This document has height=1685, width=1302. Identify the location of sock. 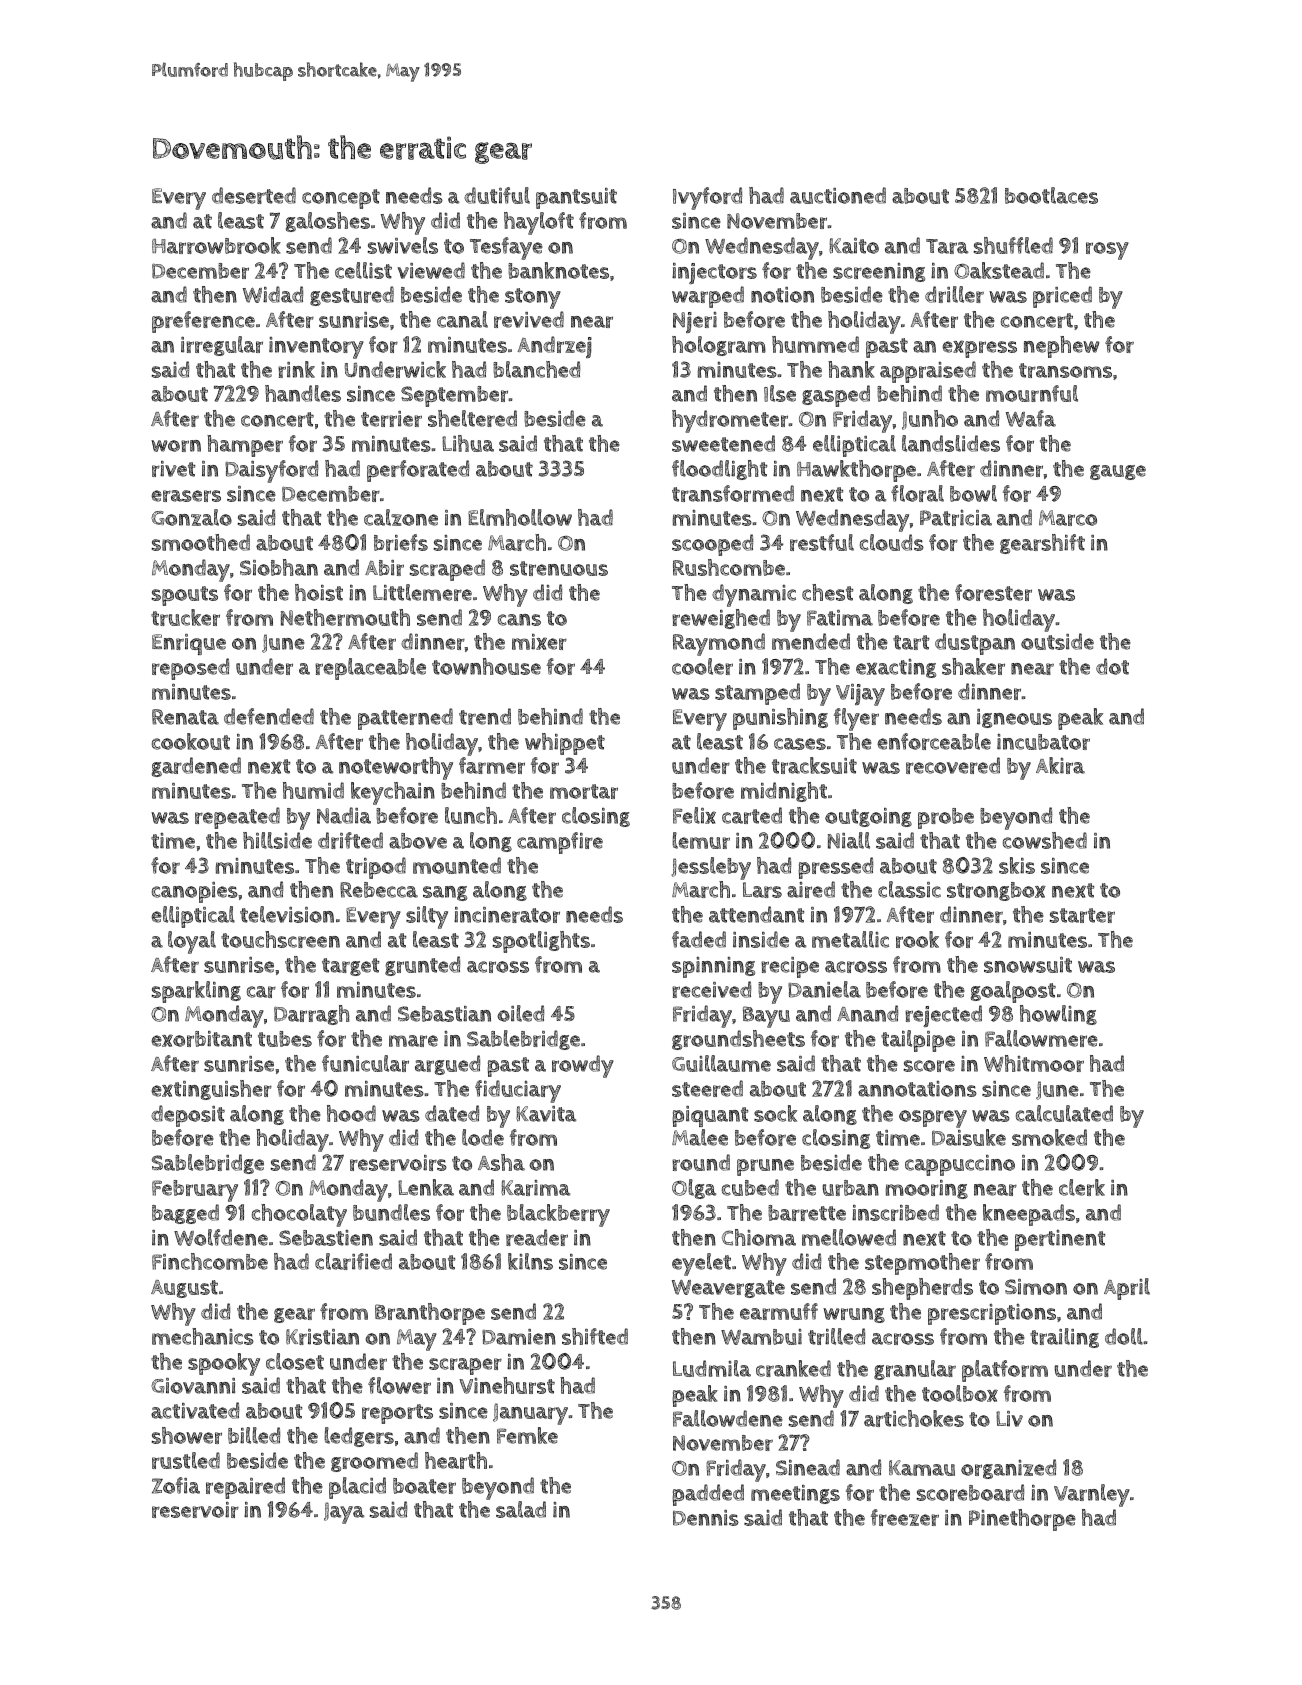
(775, 1113).
